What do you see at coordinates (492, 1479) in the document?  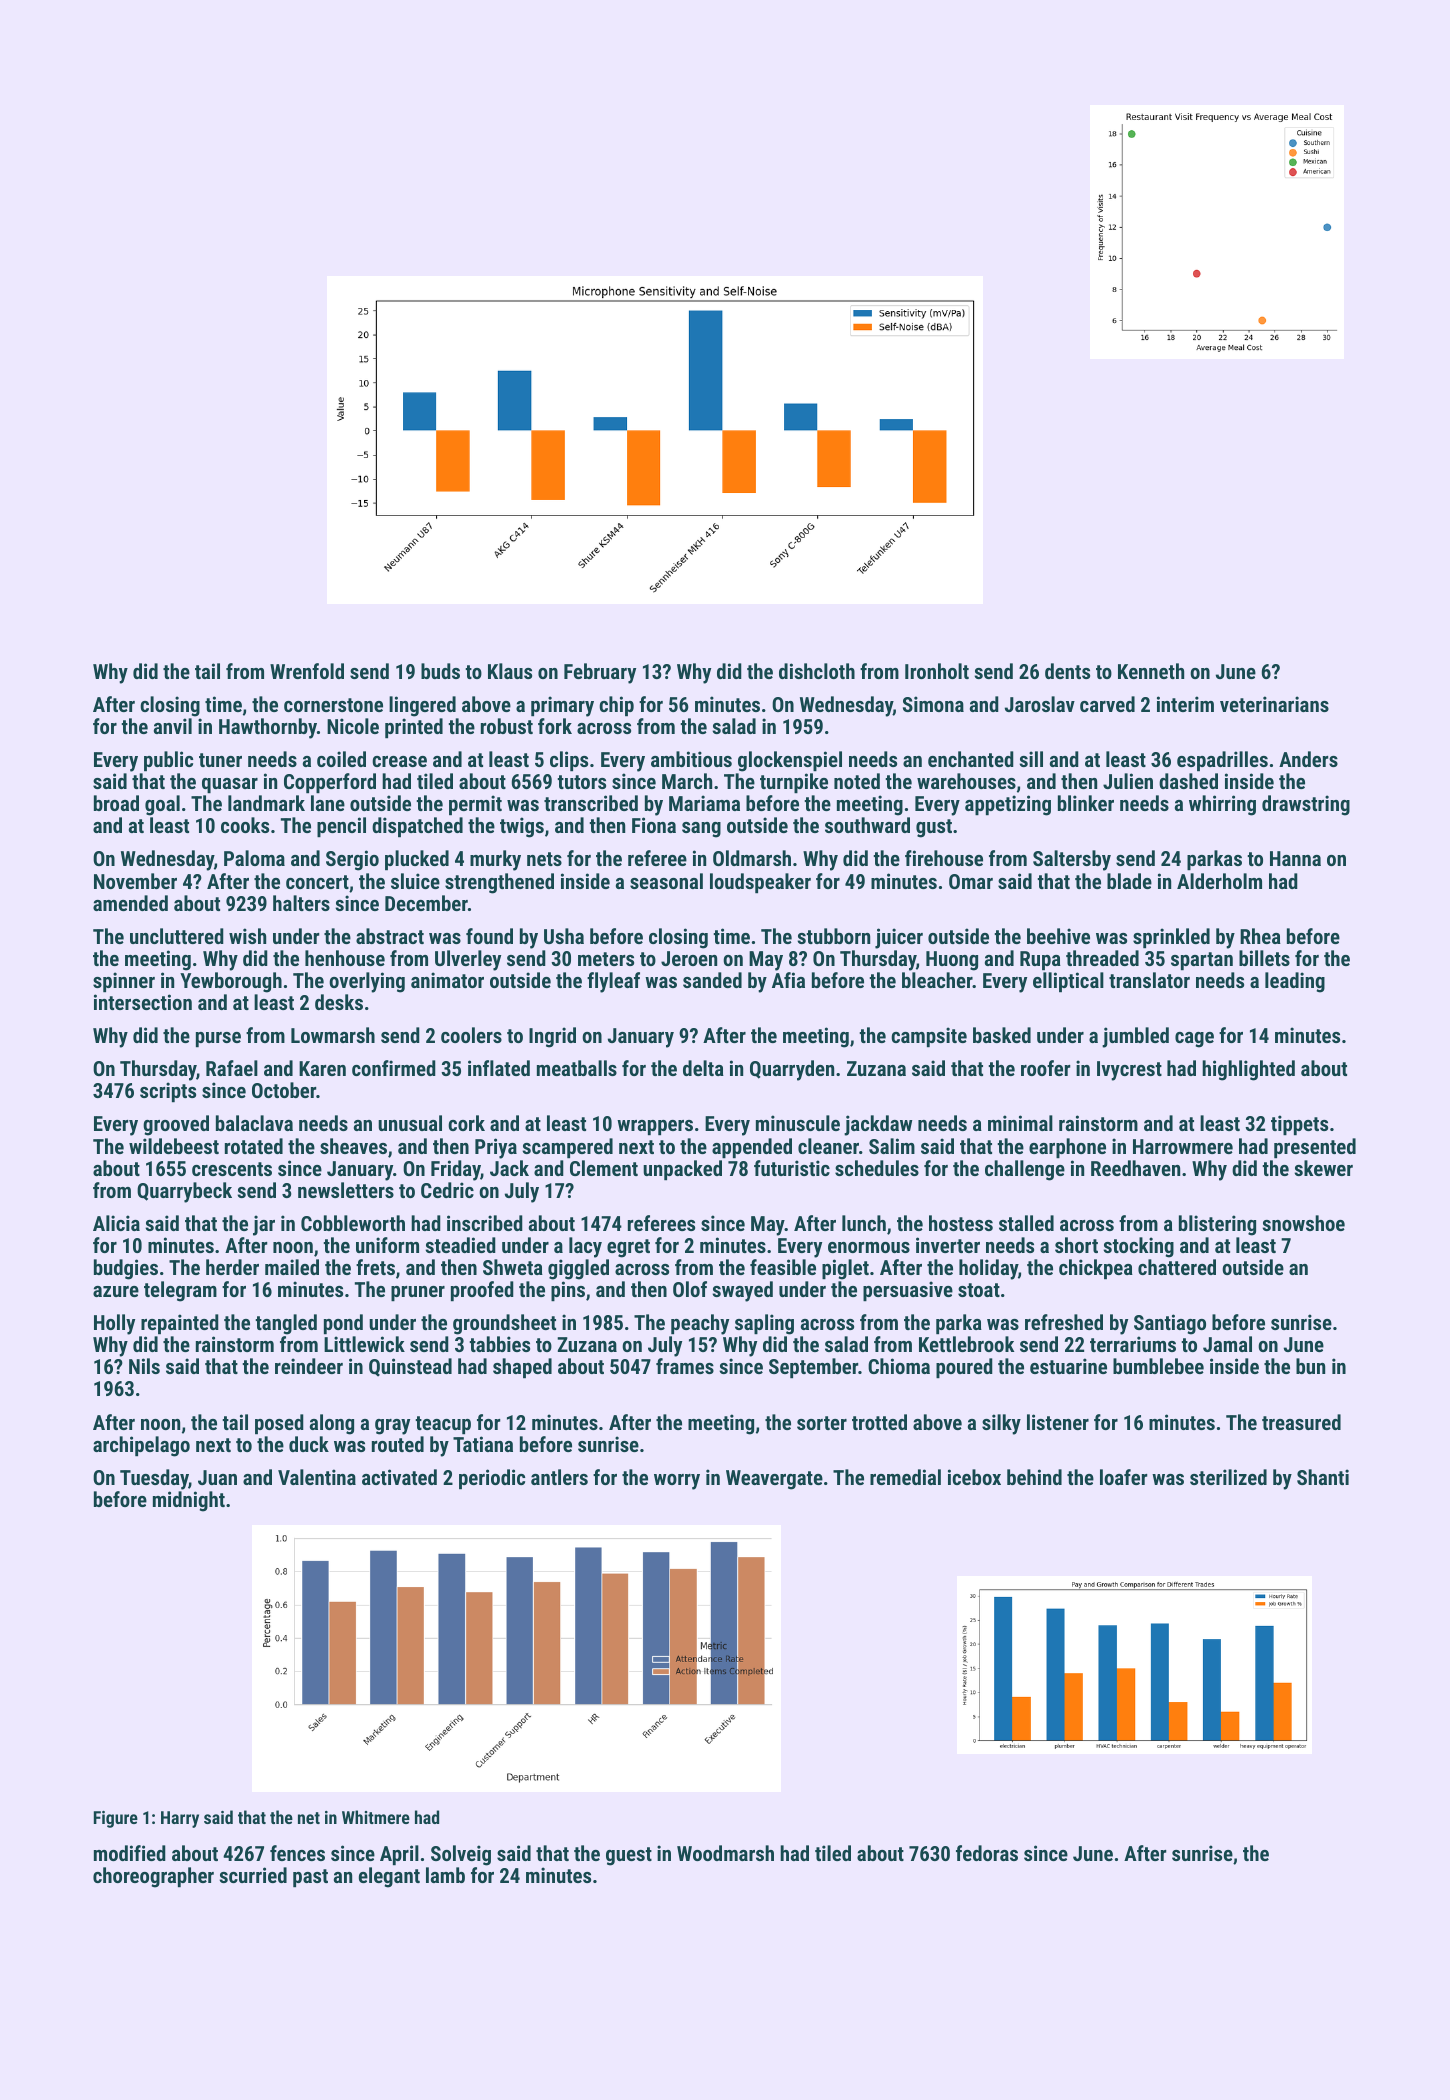 I see `periodic` at bounding box center [492, 1479].
